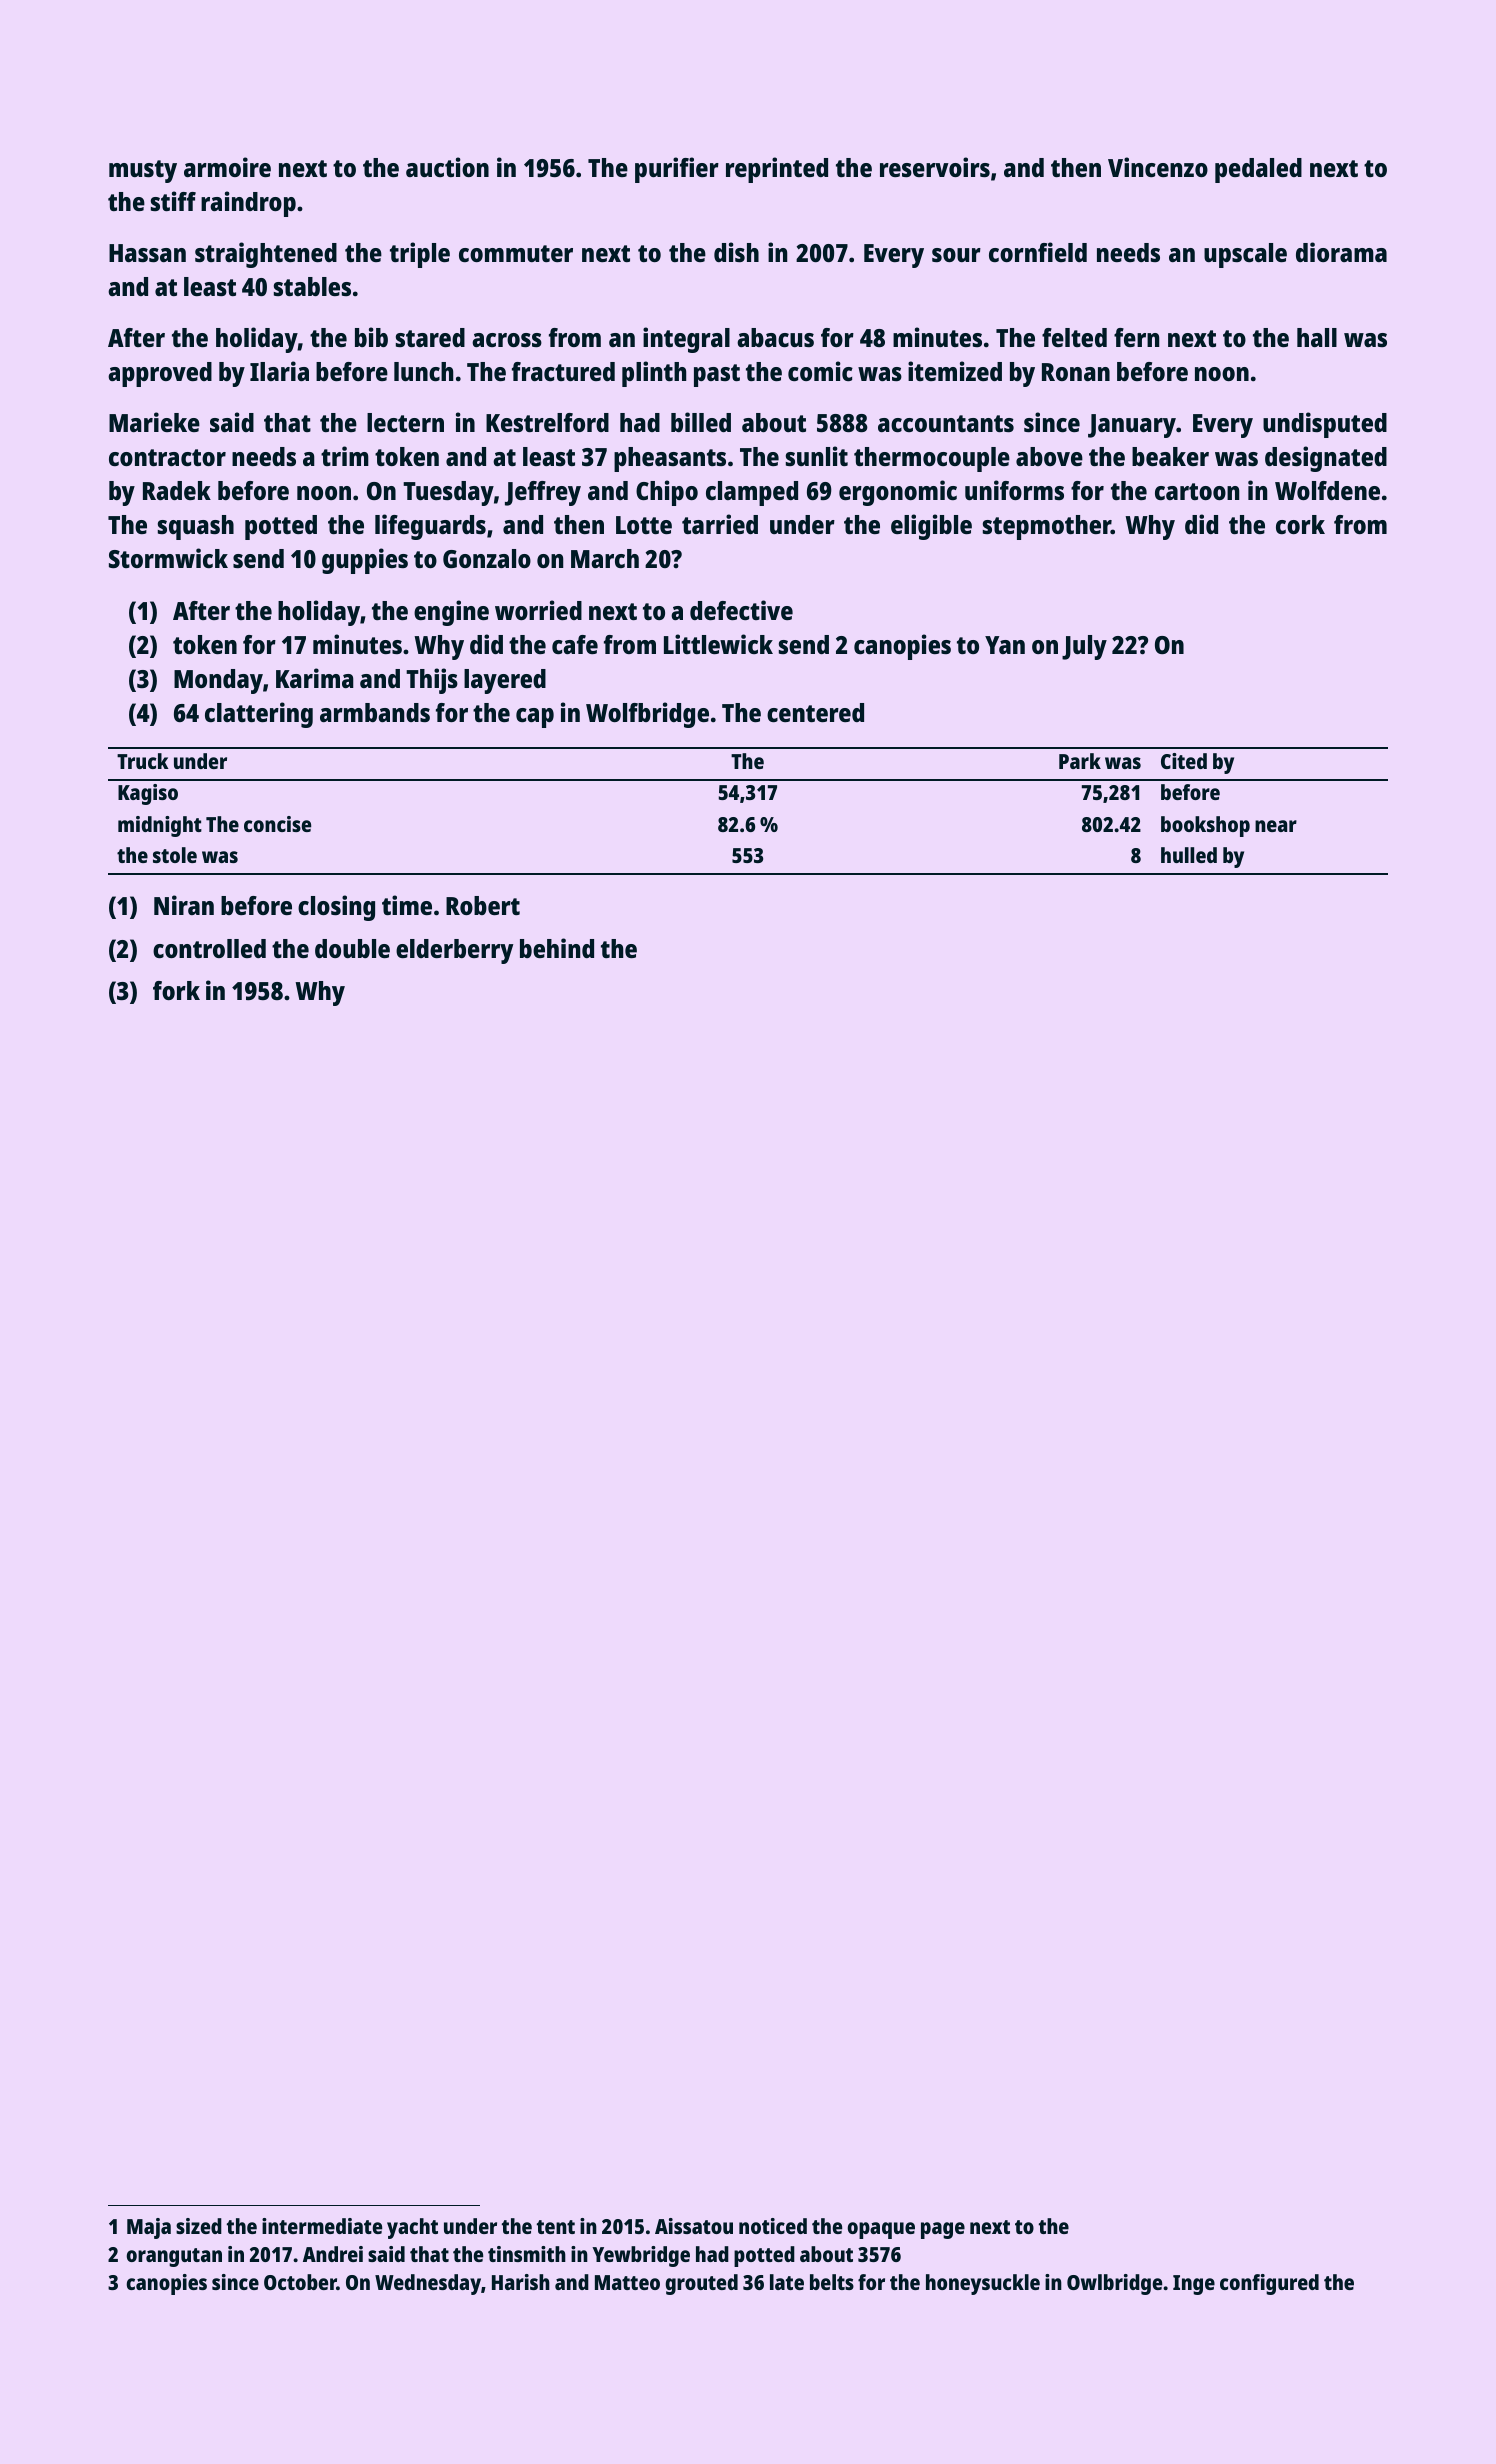  What do you see at coordinates (943, 2230) in the document?
I see `page` at bounding box center [943, 2230].
